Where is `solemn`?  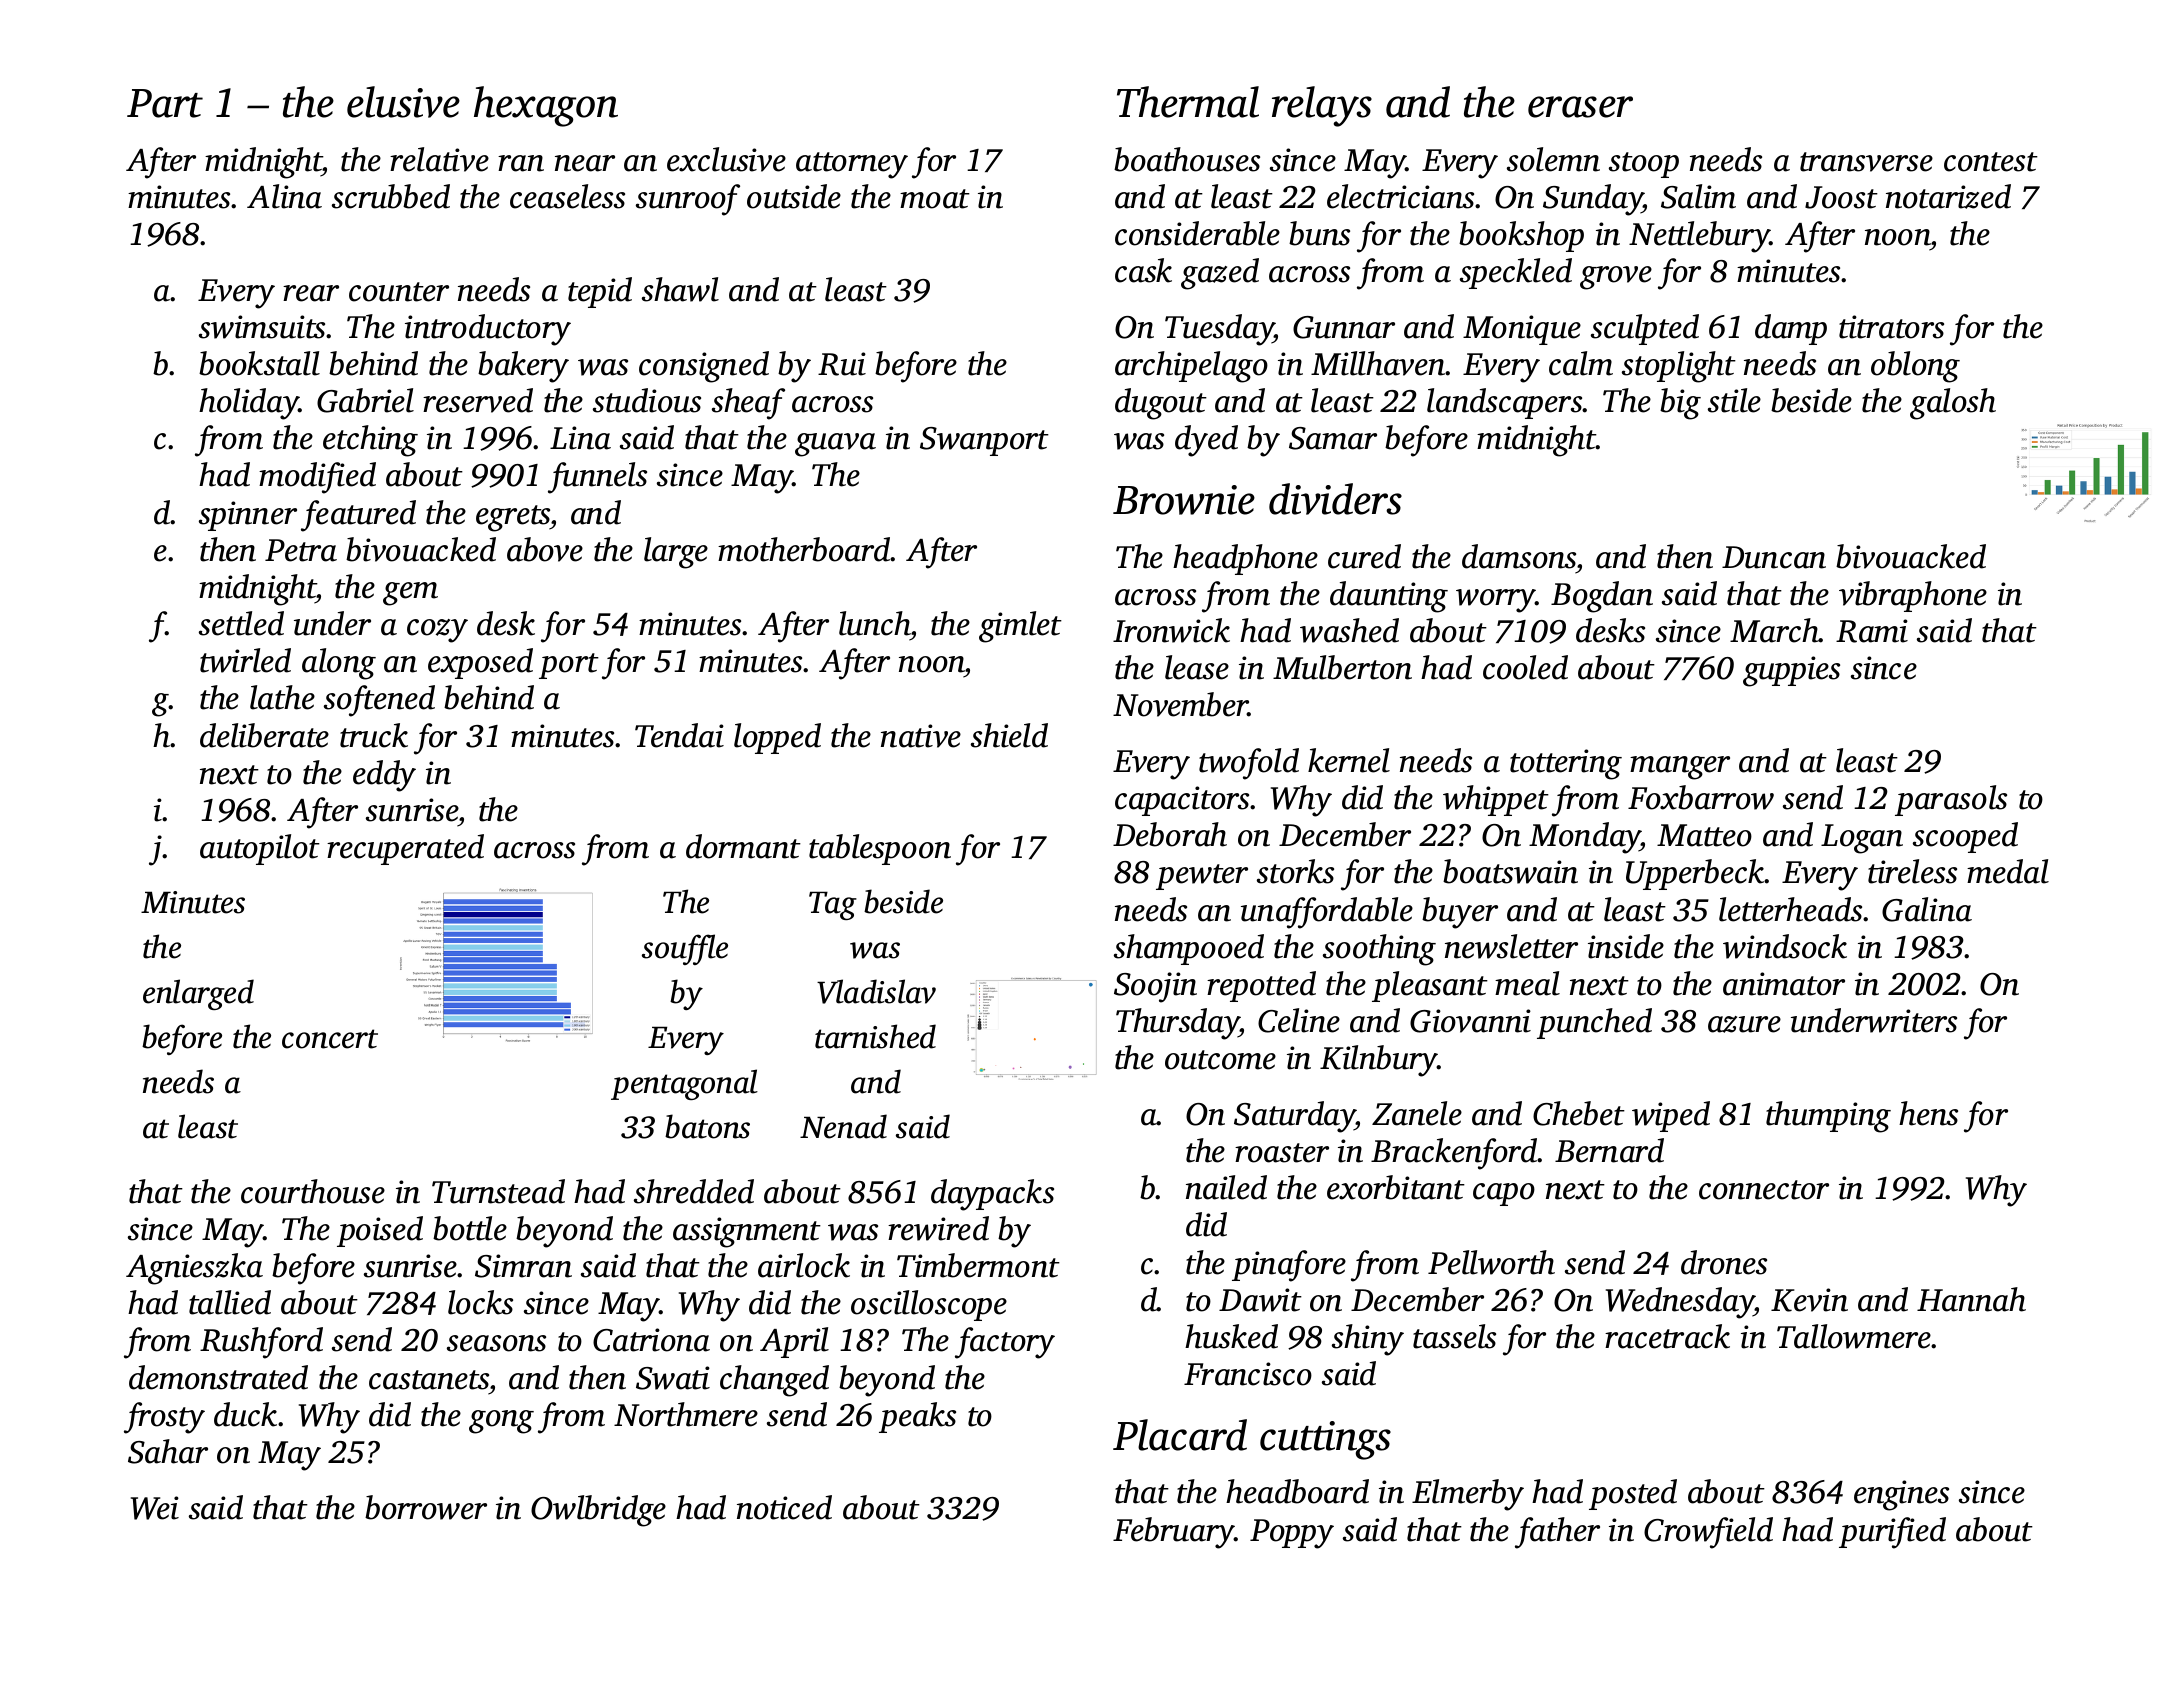 solemn is located at coordinates (1553, 159).
